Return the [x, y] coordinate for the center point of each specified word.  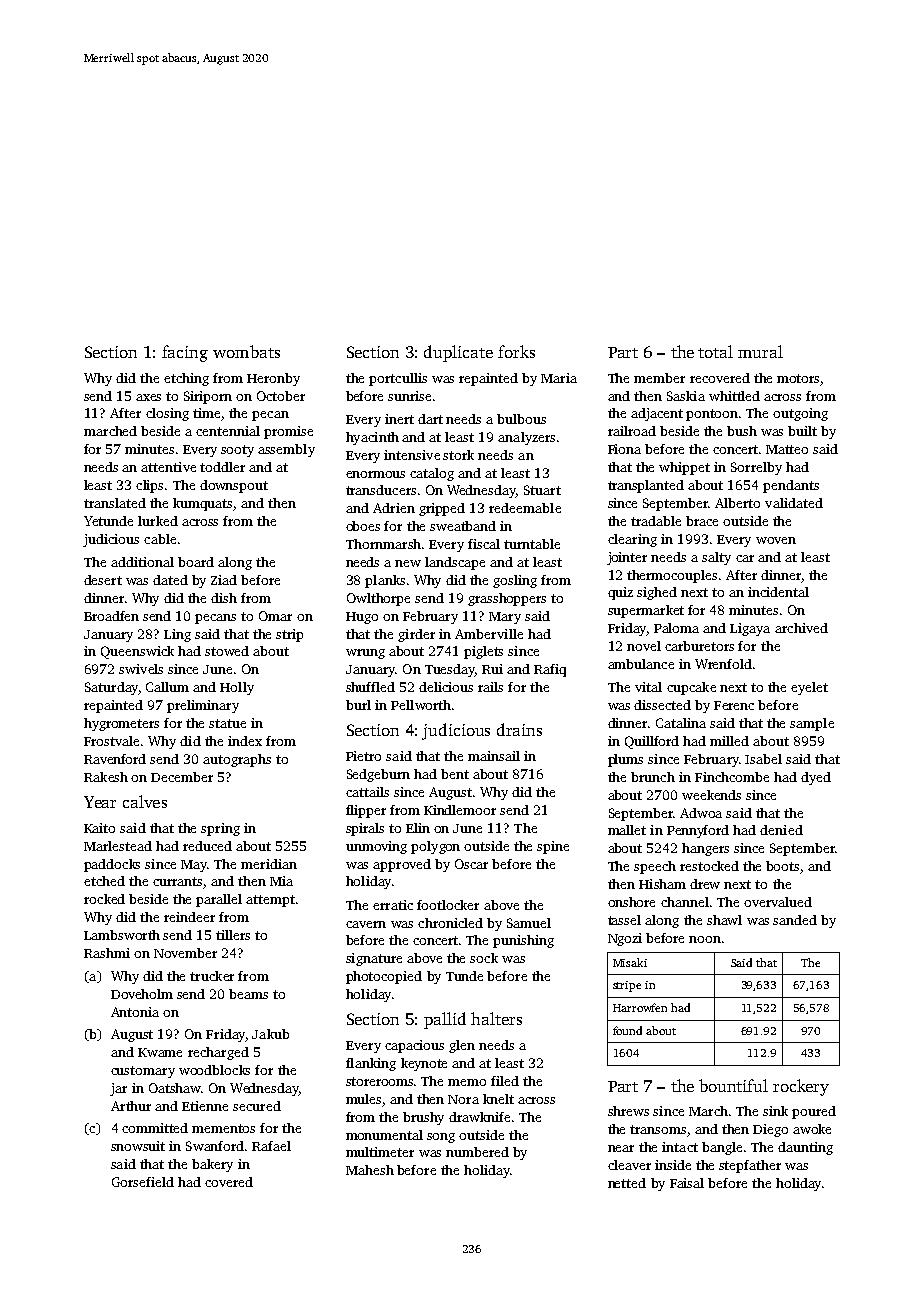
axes [148, 397]
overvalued [778, 902]
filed [505, 1081]
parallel [219, 900]
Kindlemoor [460, 810]
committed [155, 1128]
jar [118, 1089]
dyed [816, 778]
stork [458, 455]
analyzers [526, 438]
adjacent [657, 414]
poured [814, 1112]
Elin [418, 828]
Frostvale [111, 741]
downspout [234, 486]
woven [776, 540]
